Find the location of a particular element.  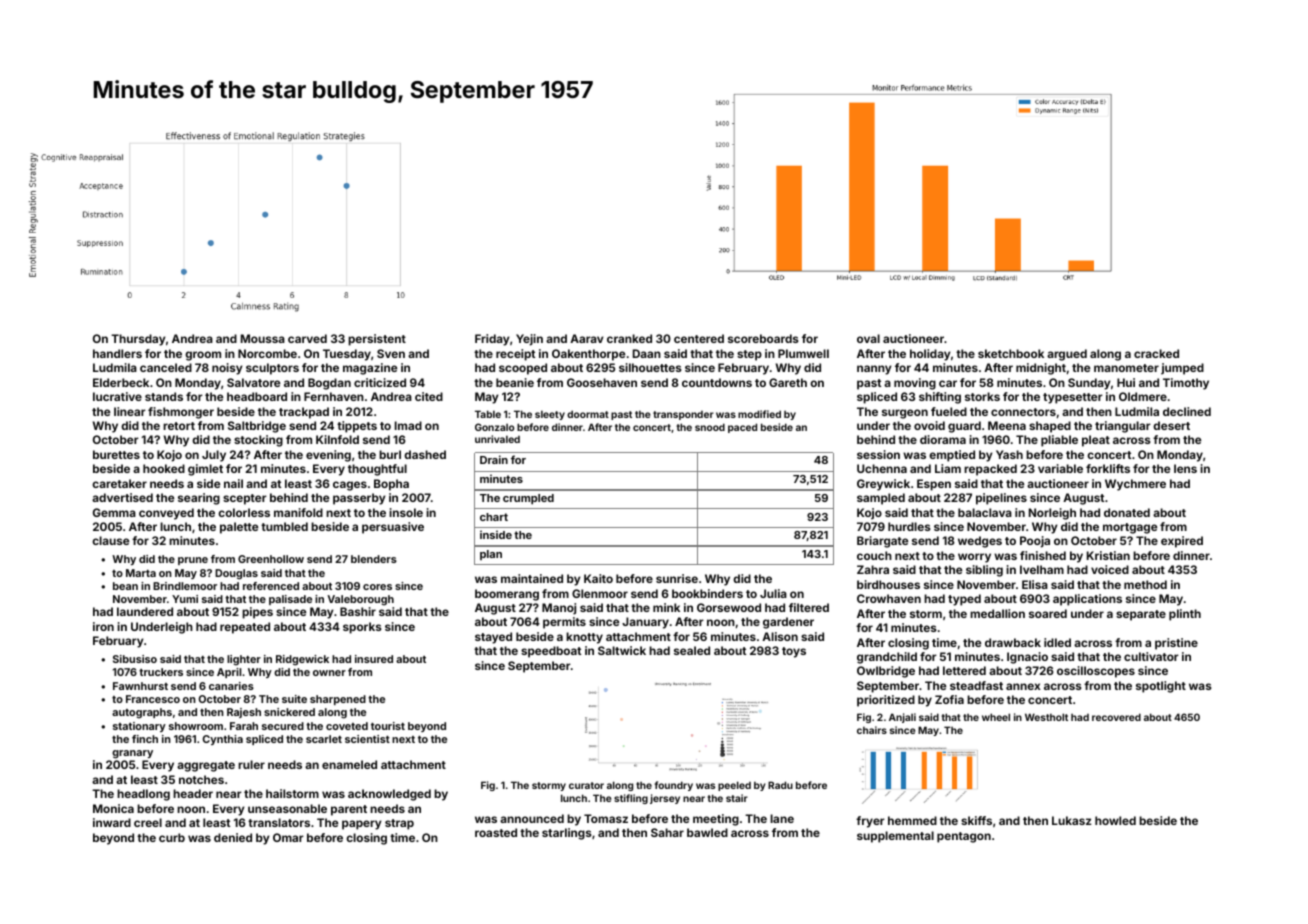

headlong is located at coordinates (143, 795).
